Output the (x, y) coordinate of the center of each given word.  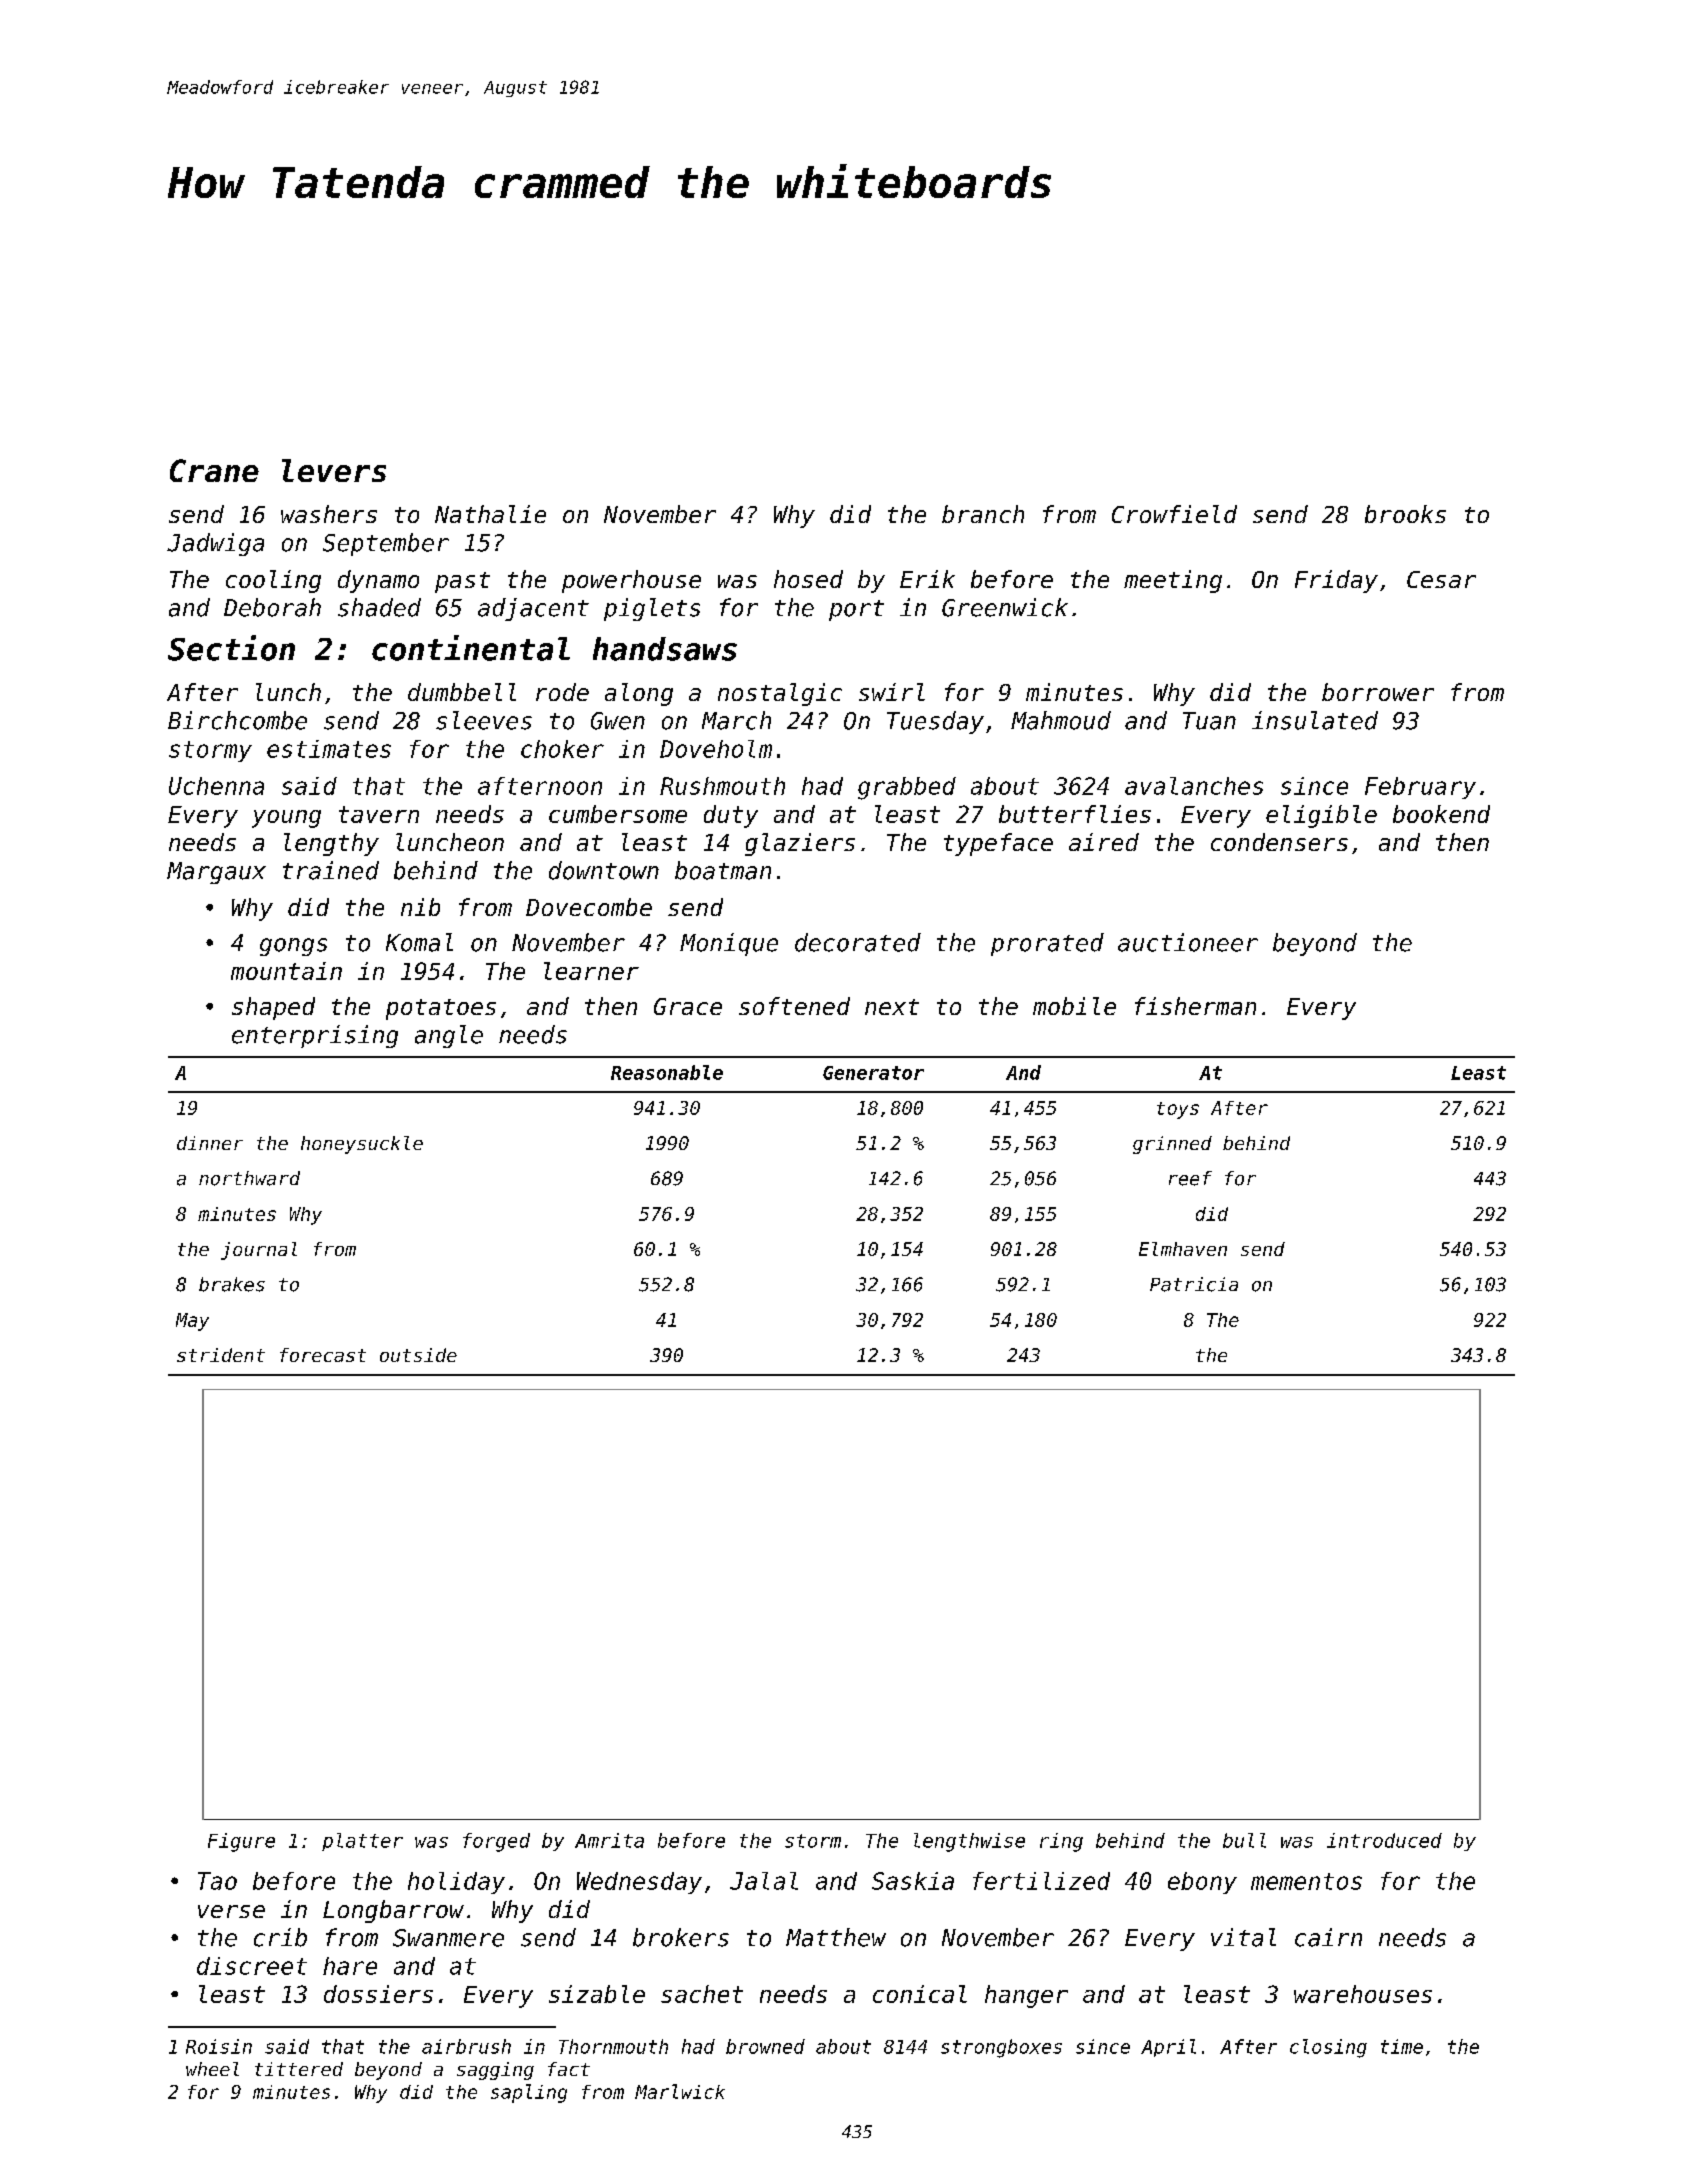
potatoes (441, 1009)
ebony (1202, 1883)
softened (794, 1006)
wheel (212, 2069)
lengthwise (969, 1842)
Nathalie (490, 514)
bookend (1441, 814)
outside (418, 1355)
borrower (1378, 692)
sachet (702, 1994)
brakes (232, 1284)
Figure (241, 1842)
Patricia (1194, 1284)
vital (1243, 1937)
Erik (927, 579)
